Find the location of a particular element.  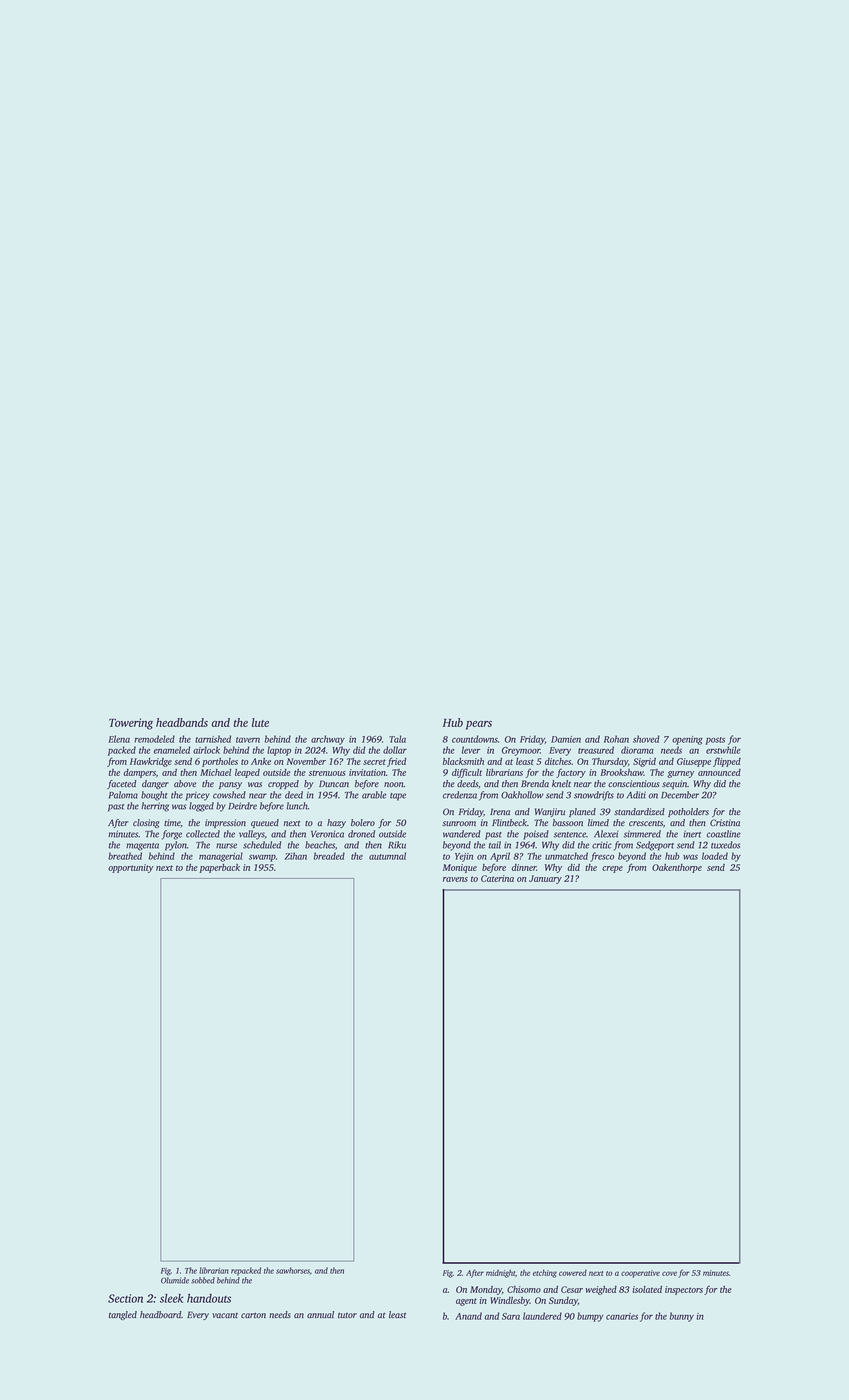

tail is located at coordinates (495, 845).
